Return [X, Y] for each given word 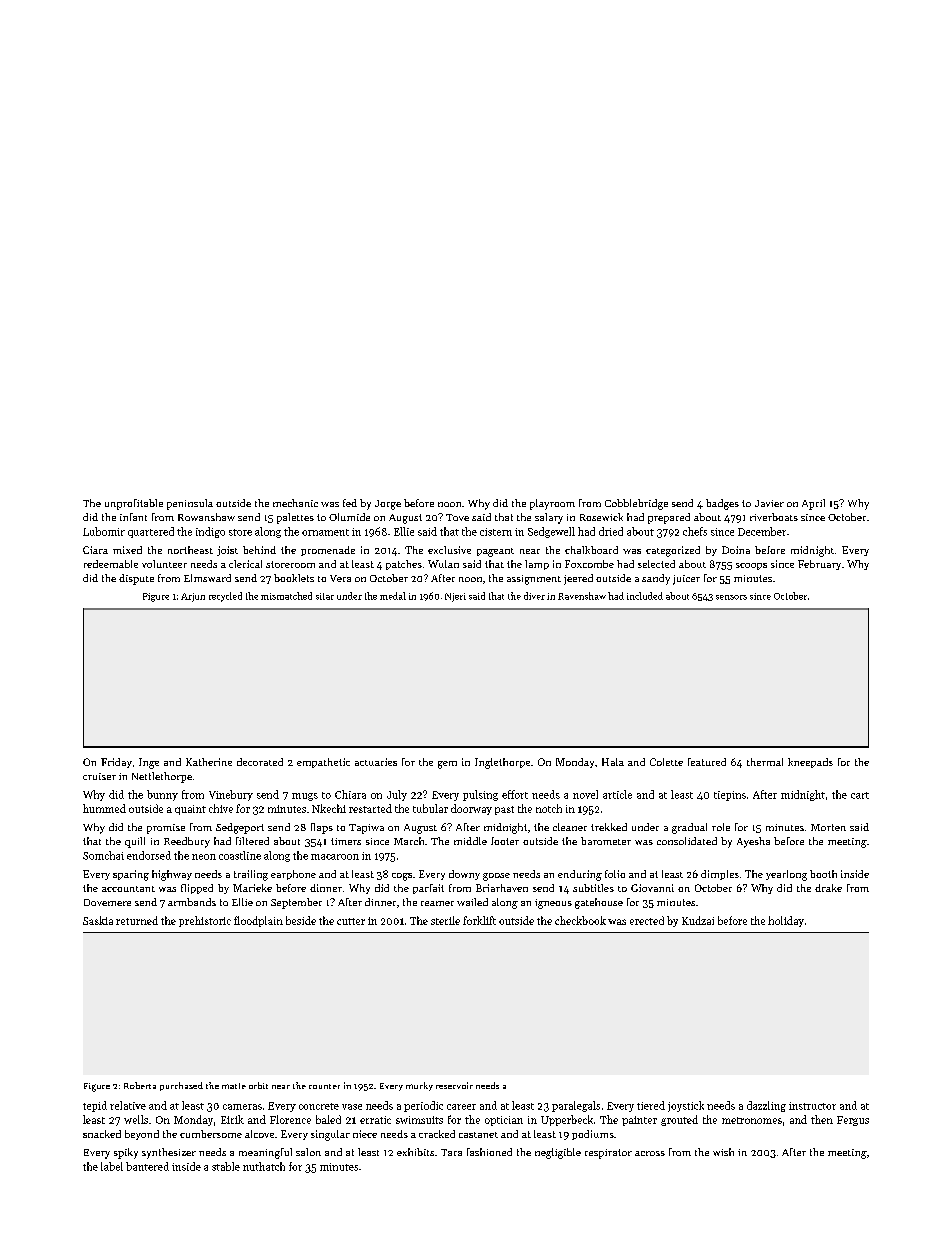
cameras [242, 1107]
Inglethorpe [502, 763]
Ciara [95, 550]
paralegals [576, 1106]
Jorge [388, 505]
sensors [731, 597]
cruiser [99, 776]
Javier [769, 503]
